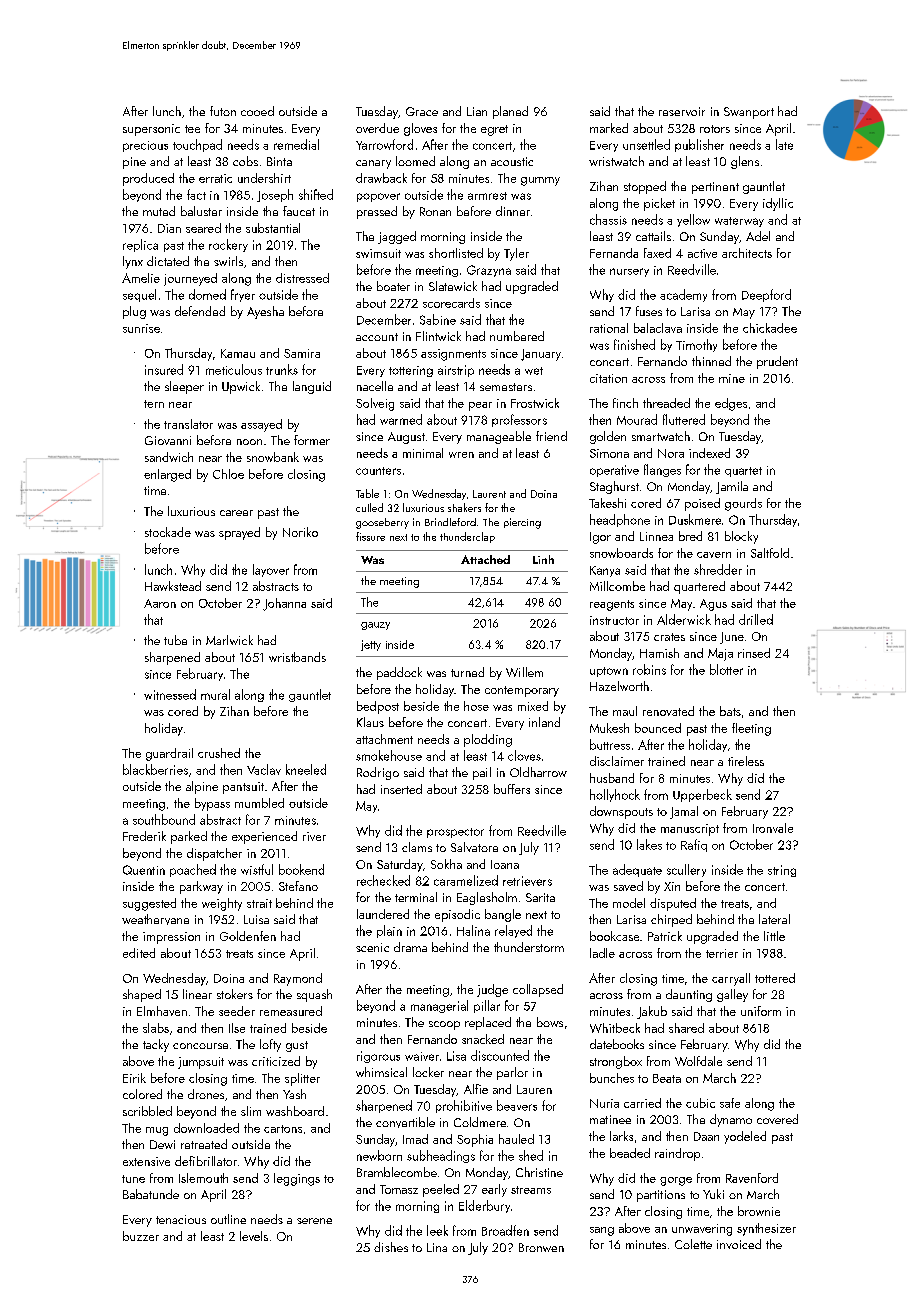 The width and height of the document is (924, 1308). What do you see at coordinates (702, 795) in the document?
I see `Upperbeck` at bounding box center [702, 795].
